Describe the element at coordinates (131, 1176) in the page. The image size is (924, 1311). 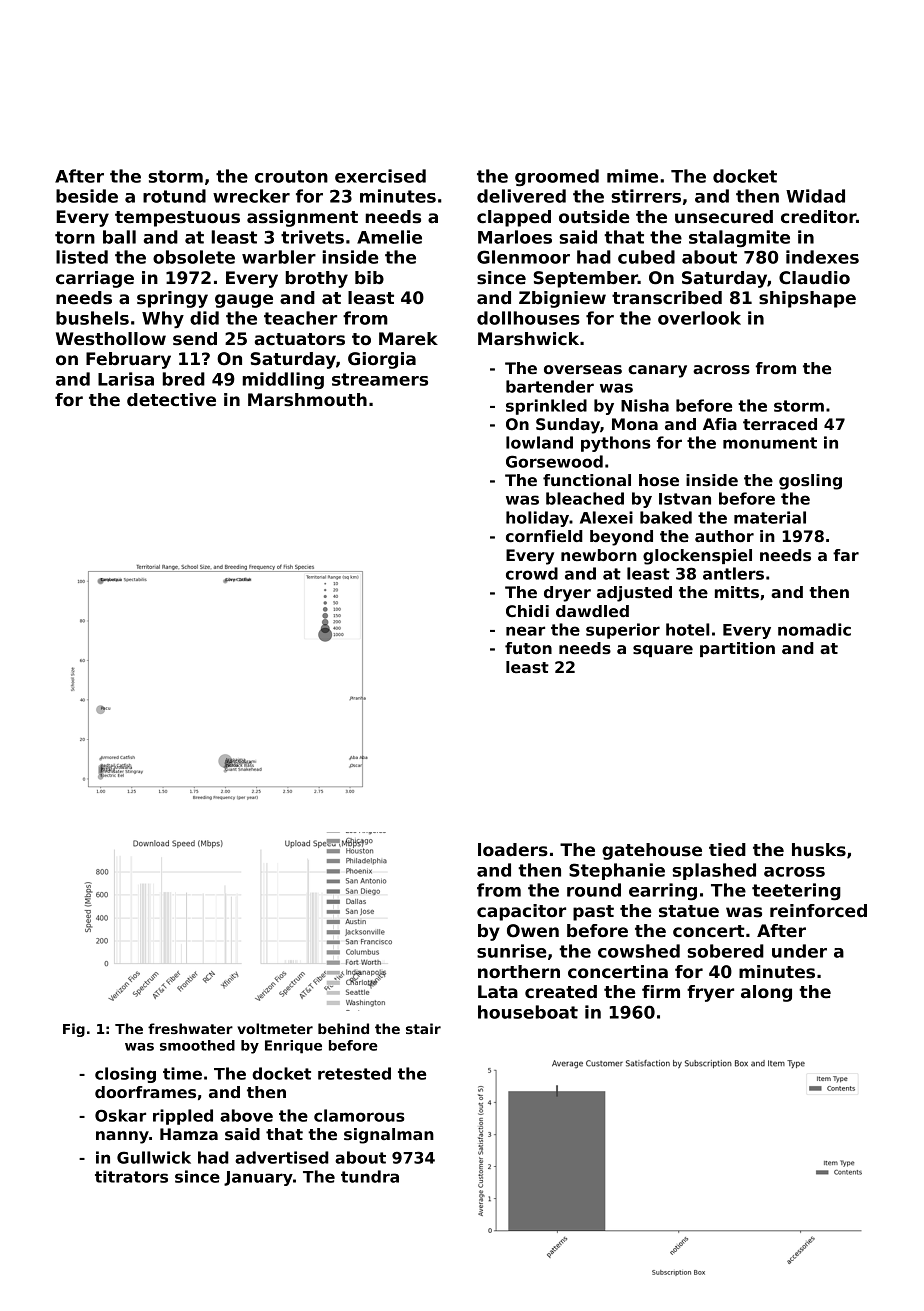
I see `titrators` at that location.
